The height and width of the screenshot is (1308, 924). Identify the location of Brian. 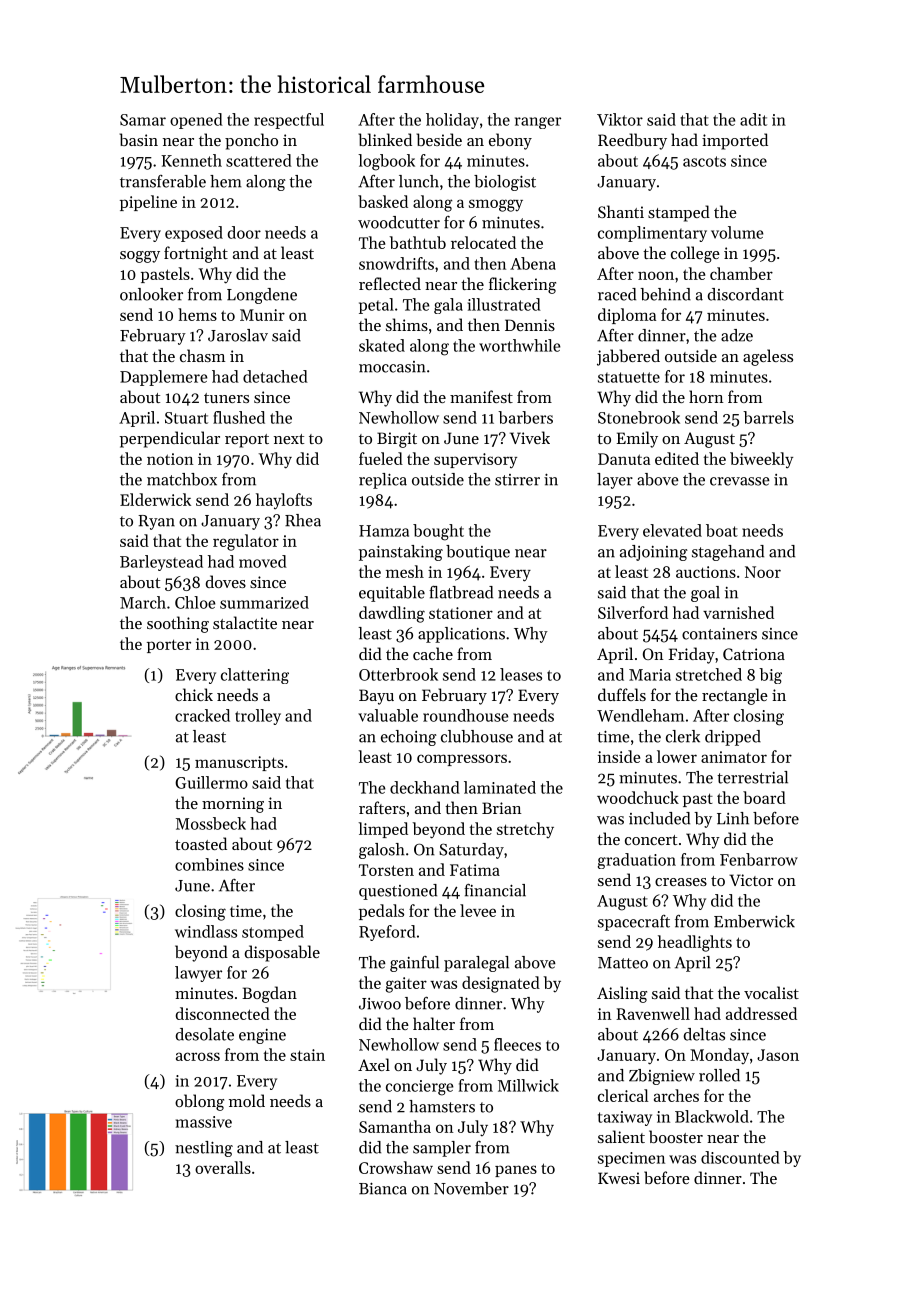
(501, 808).
